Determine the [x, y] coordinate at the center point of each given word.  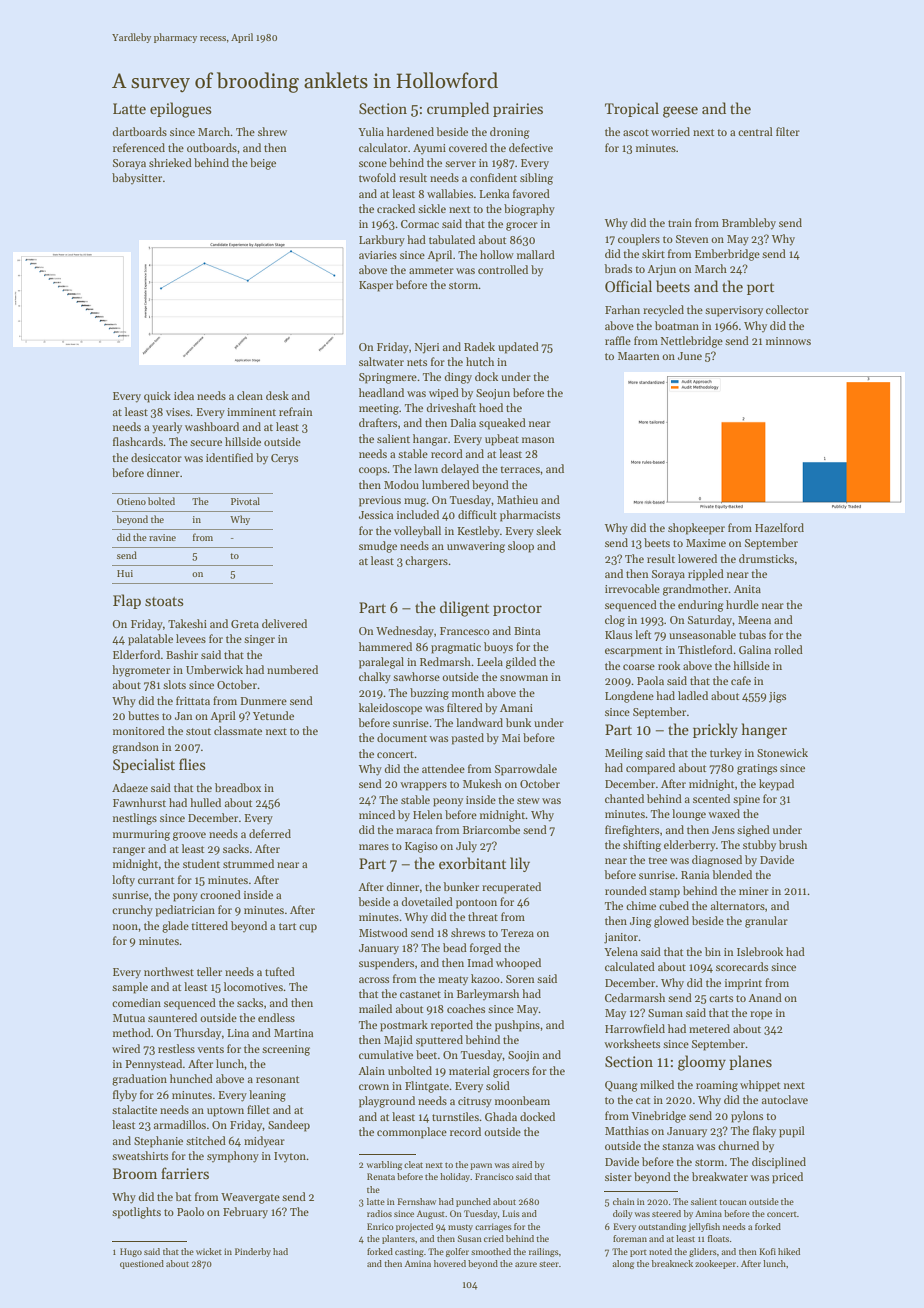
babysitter [137, 178]
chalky [375, 678]
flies [192, 764]
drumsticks [766, 558]
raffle [618, 340]
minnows [788, 341]
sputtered [439, 1041]
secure [206, 443]
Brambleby [749, 224]
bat [183, 1196]
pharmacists [530, 516]
